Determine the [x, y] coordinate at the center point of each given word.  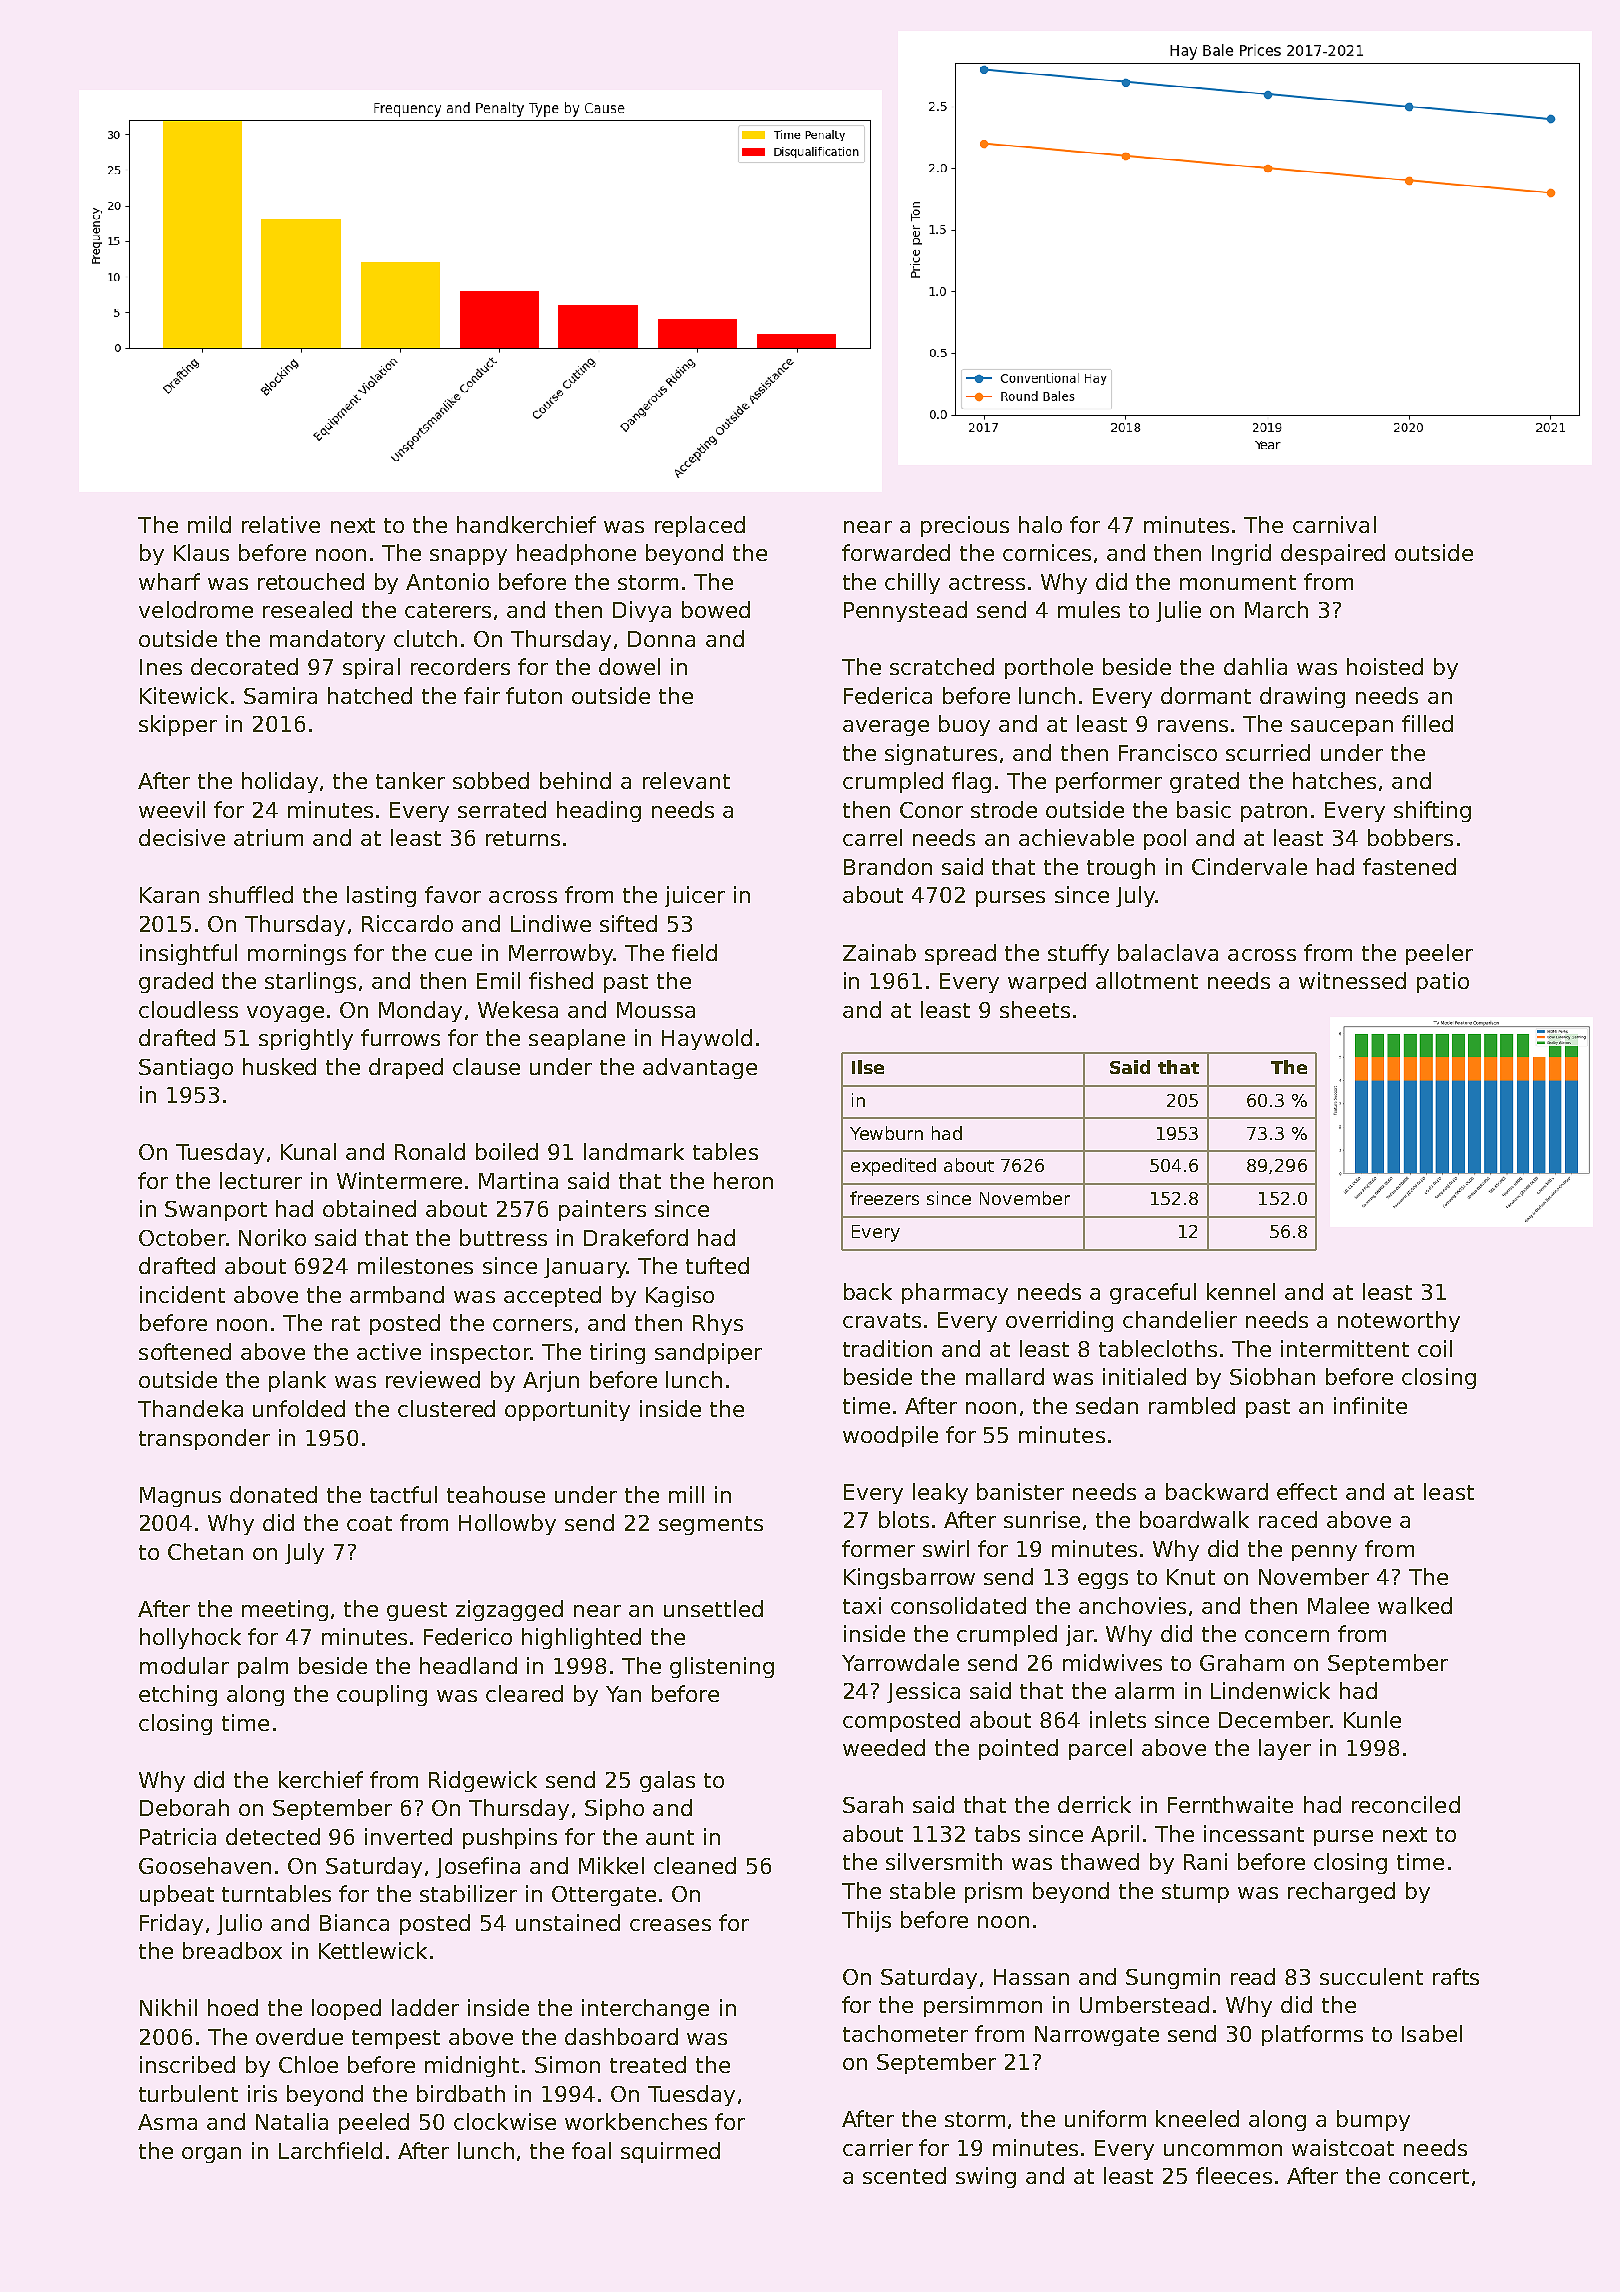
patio [1443, 982]
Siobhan [1272, 1376]
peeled [374, 2123]
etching [178, 1695]
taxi [862, 1605]
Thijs [866, 1921]
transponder [204, 1439]
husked [279, 1066]
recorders [460, 666]
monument [1238, 582]
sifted [628, 923]
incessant [1254, 1833]
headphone [576, 554]
